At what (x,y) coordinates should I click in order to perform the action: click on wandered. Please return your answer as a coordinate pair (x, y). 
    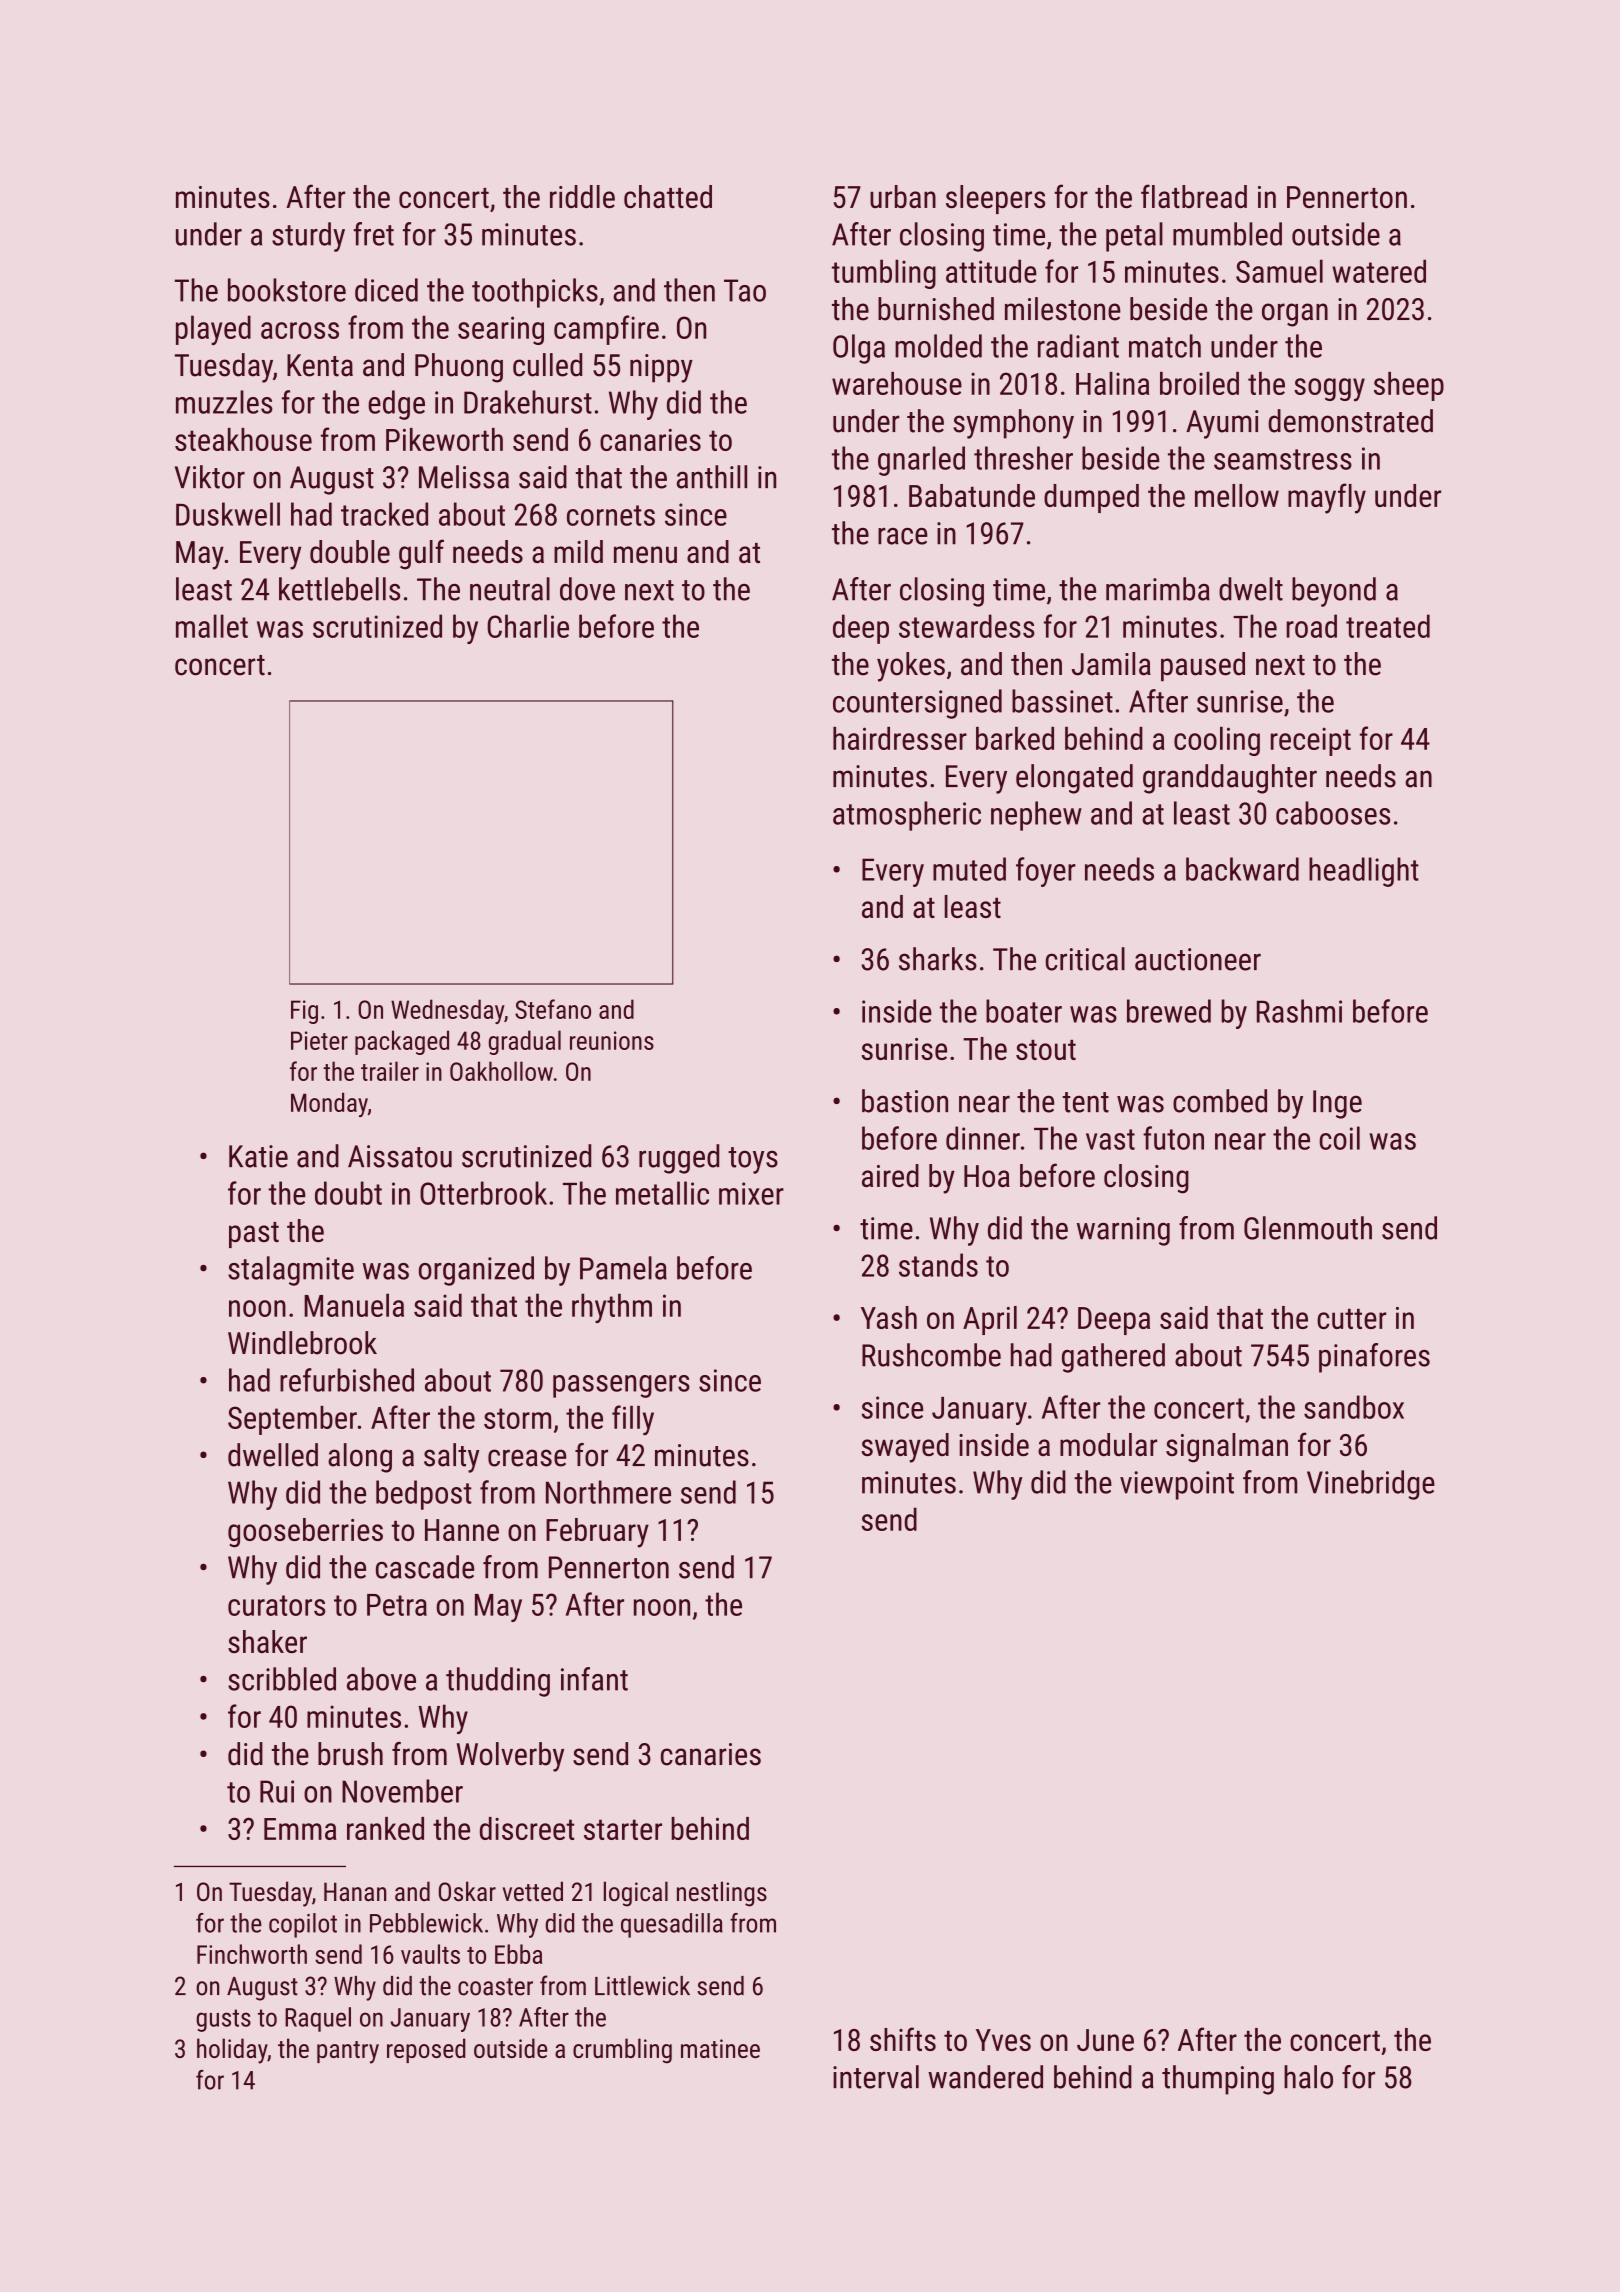
    Looking at the image, I should click on (985, 2077).
